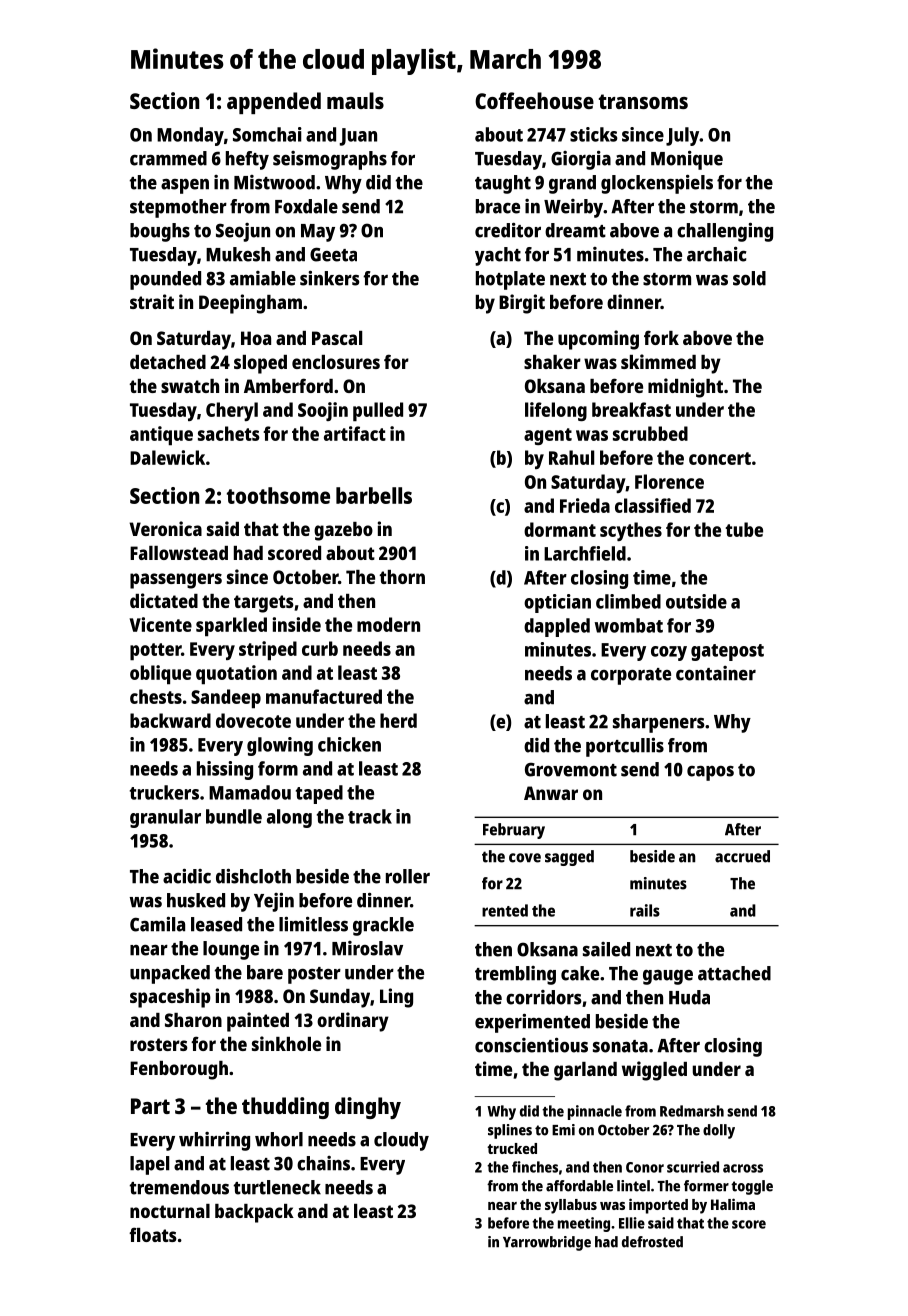 The image size is (908, 1316). What do you see at coordinates (164, 600) in the screenshot?
I see `dictated` at bounding box center [164, 600].
